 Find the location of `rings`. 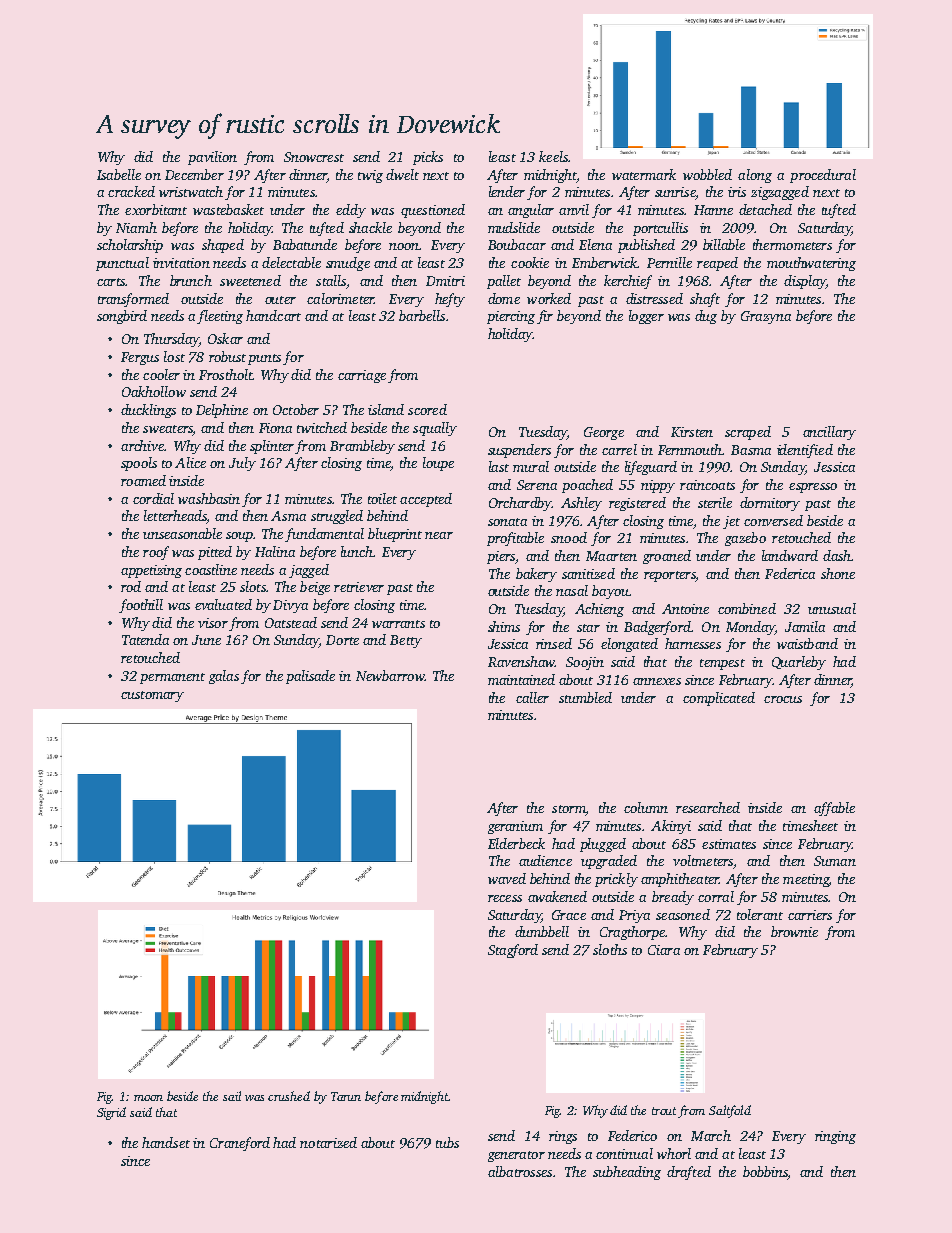

rings is located at coordinates (563, 1137).
